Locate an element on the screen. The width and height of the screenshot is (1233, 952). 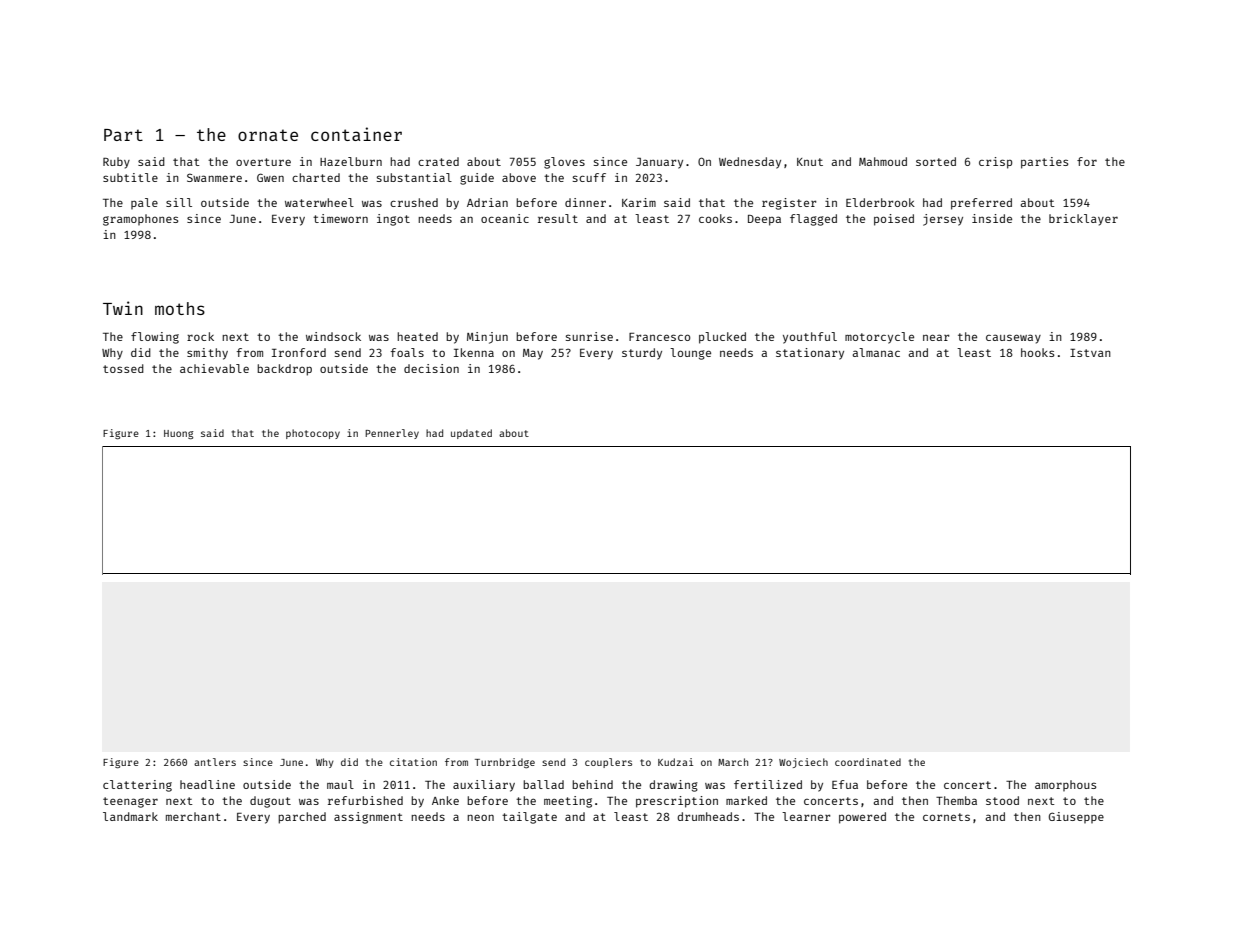
updated is located at coordinates (471, 434).
